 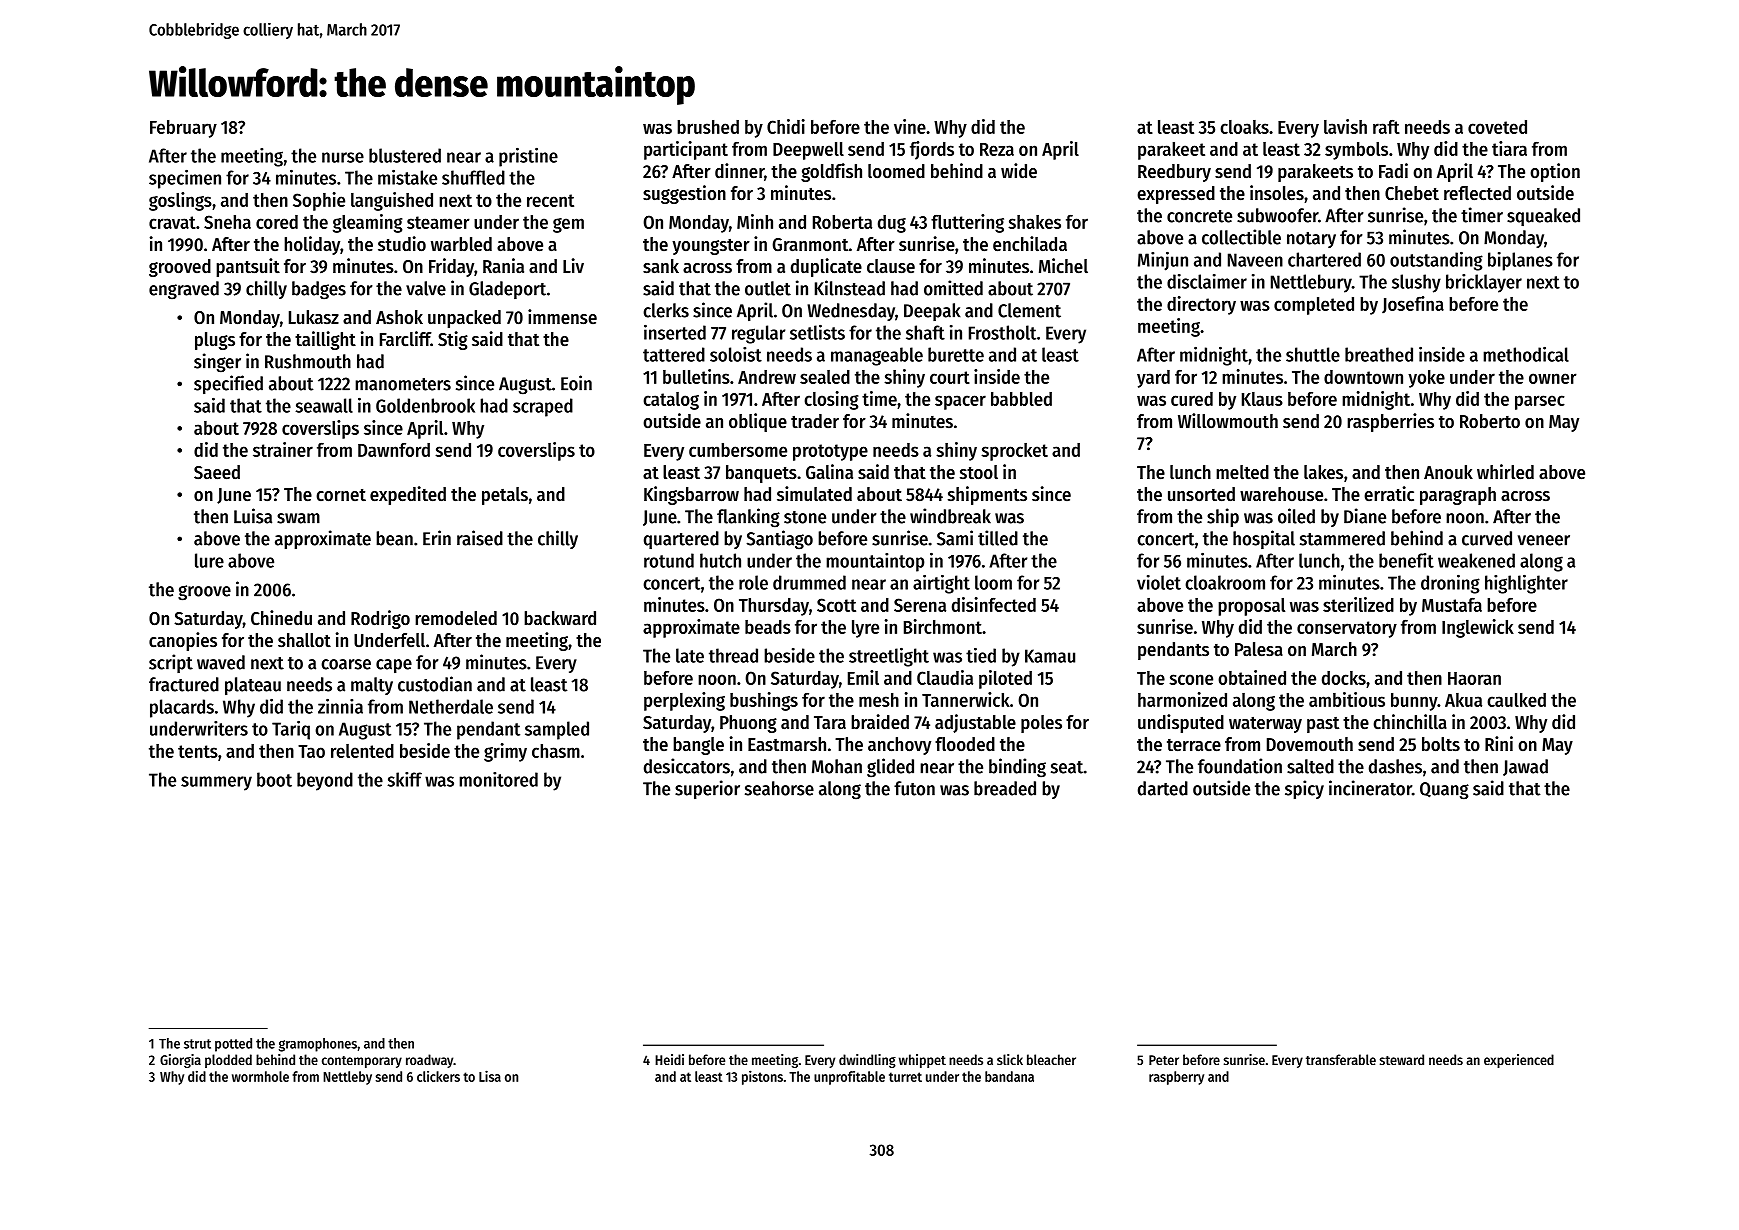 What do you see at coordinates (1520, 261) in the document?
I see `biplanes` at bounding box center [1520, 261].
